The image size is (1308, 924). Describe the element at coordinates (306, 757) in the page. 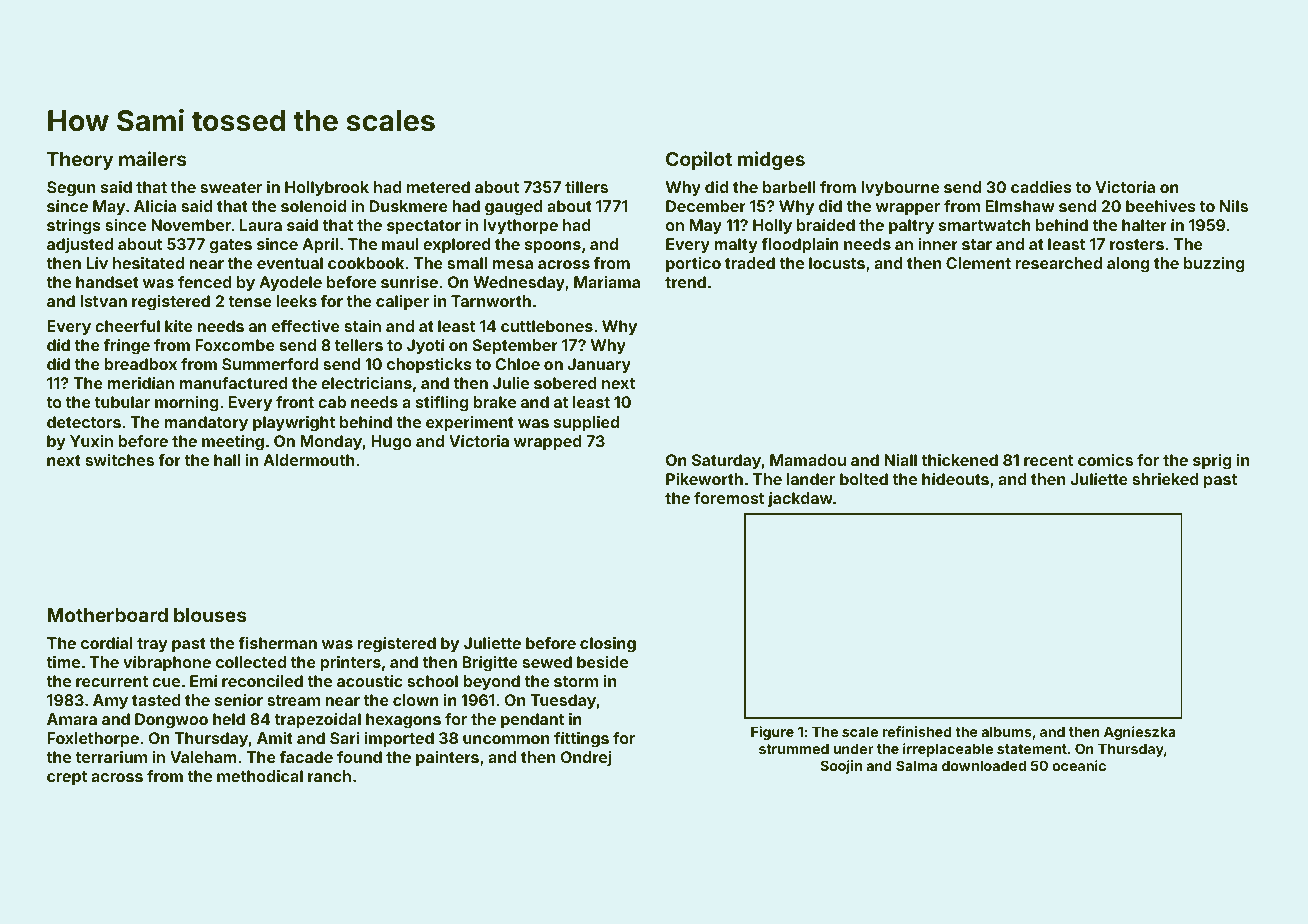

I see `facade` at that location.
